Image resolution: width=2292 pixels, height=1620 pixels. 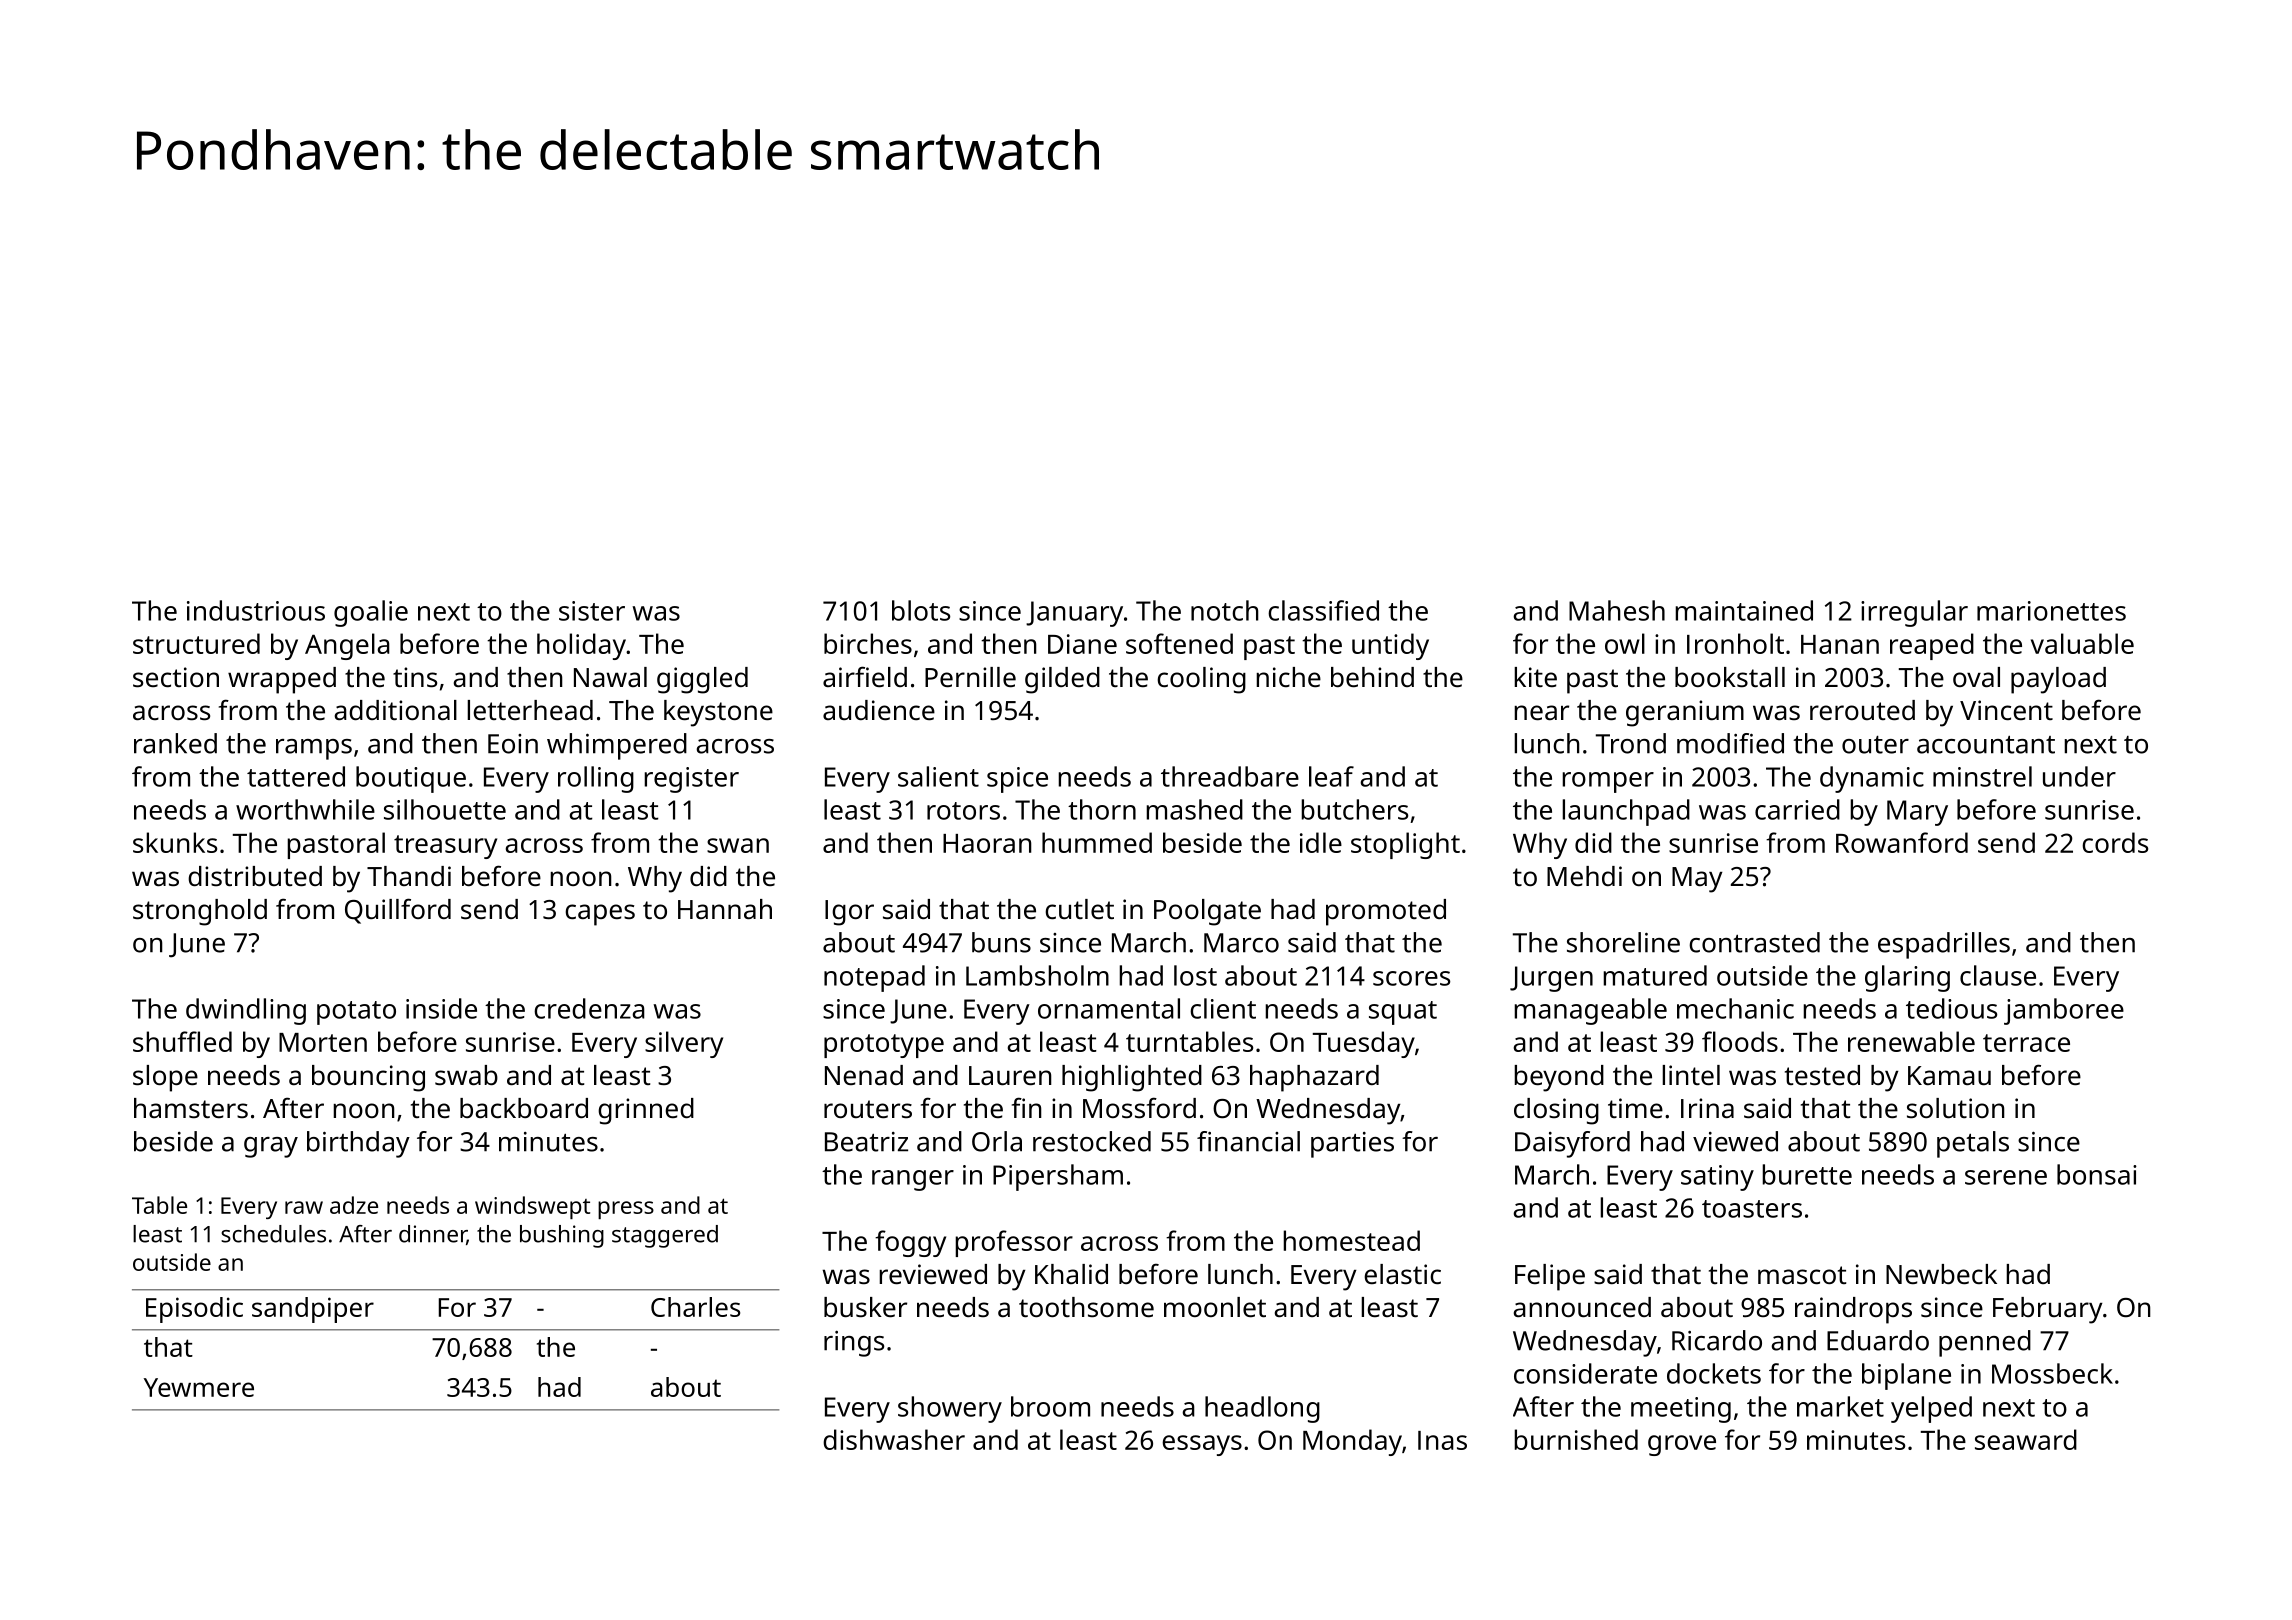 I want to click on Beatriz, so click(x=866, y=1142).
